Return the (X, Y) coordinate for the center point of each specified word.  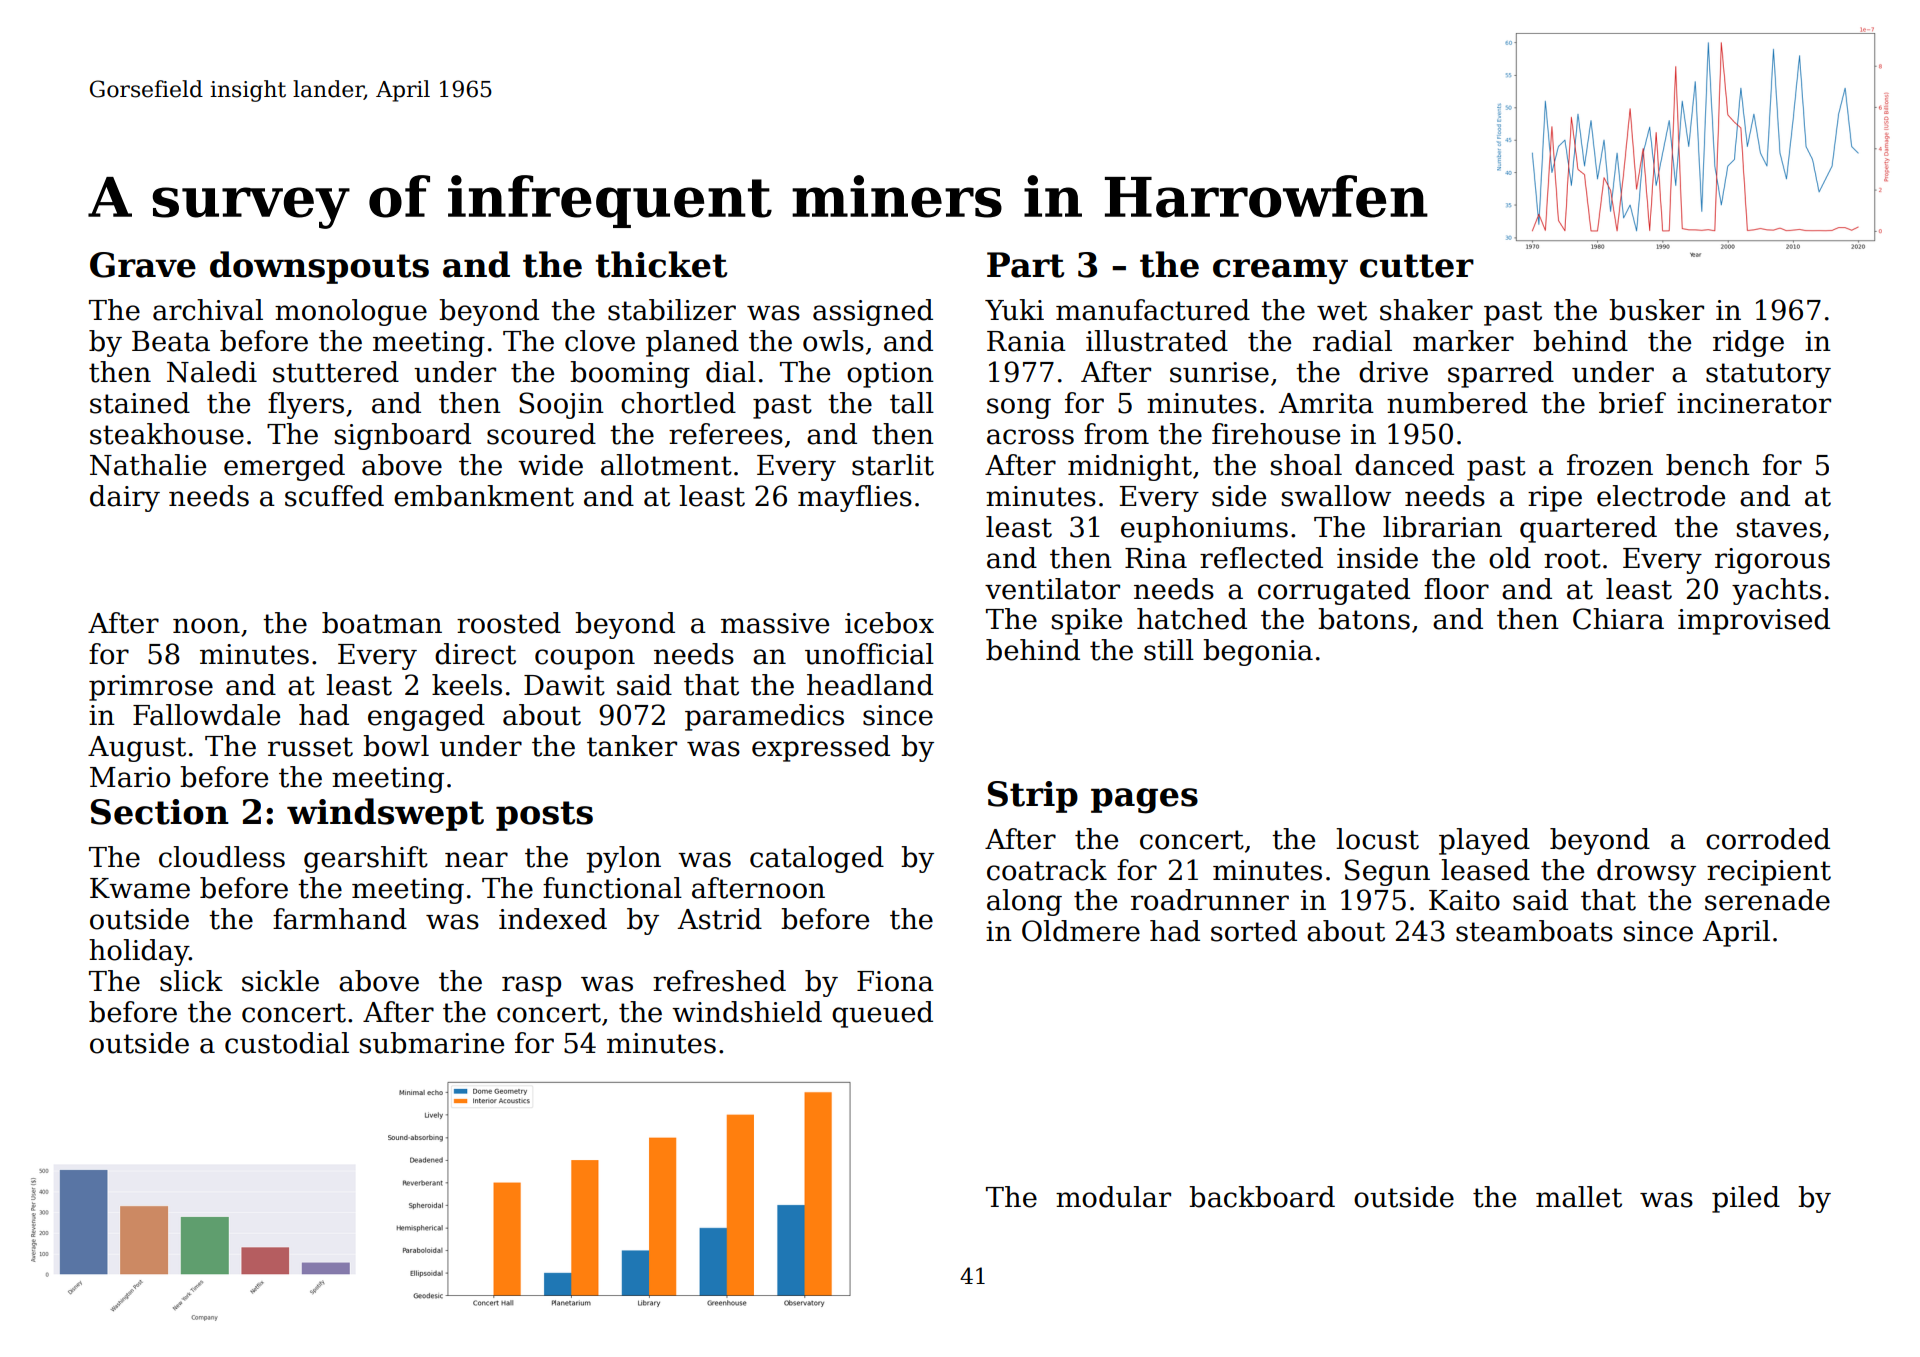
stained (140, 403)
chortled (678, 403)
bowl (396, 746)
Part (1025, 265)
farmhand (340, 919)
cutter (1417, 266)
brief (1632, 403)
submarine (432, 1043)
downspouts (319, 267)
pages (1144, 801)
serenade (1767, 900)
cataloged (817, 859)
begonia (1258, 652)
